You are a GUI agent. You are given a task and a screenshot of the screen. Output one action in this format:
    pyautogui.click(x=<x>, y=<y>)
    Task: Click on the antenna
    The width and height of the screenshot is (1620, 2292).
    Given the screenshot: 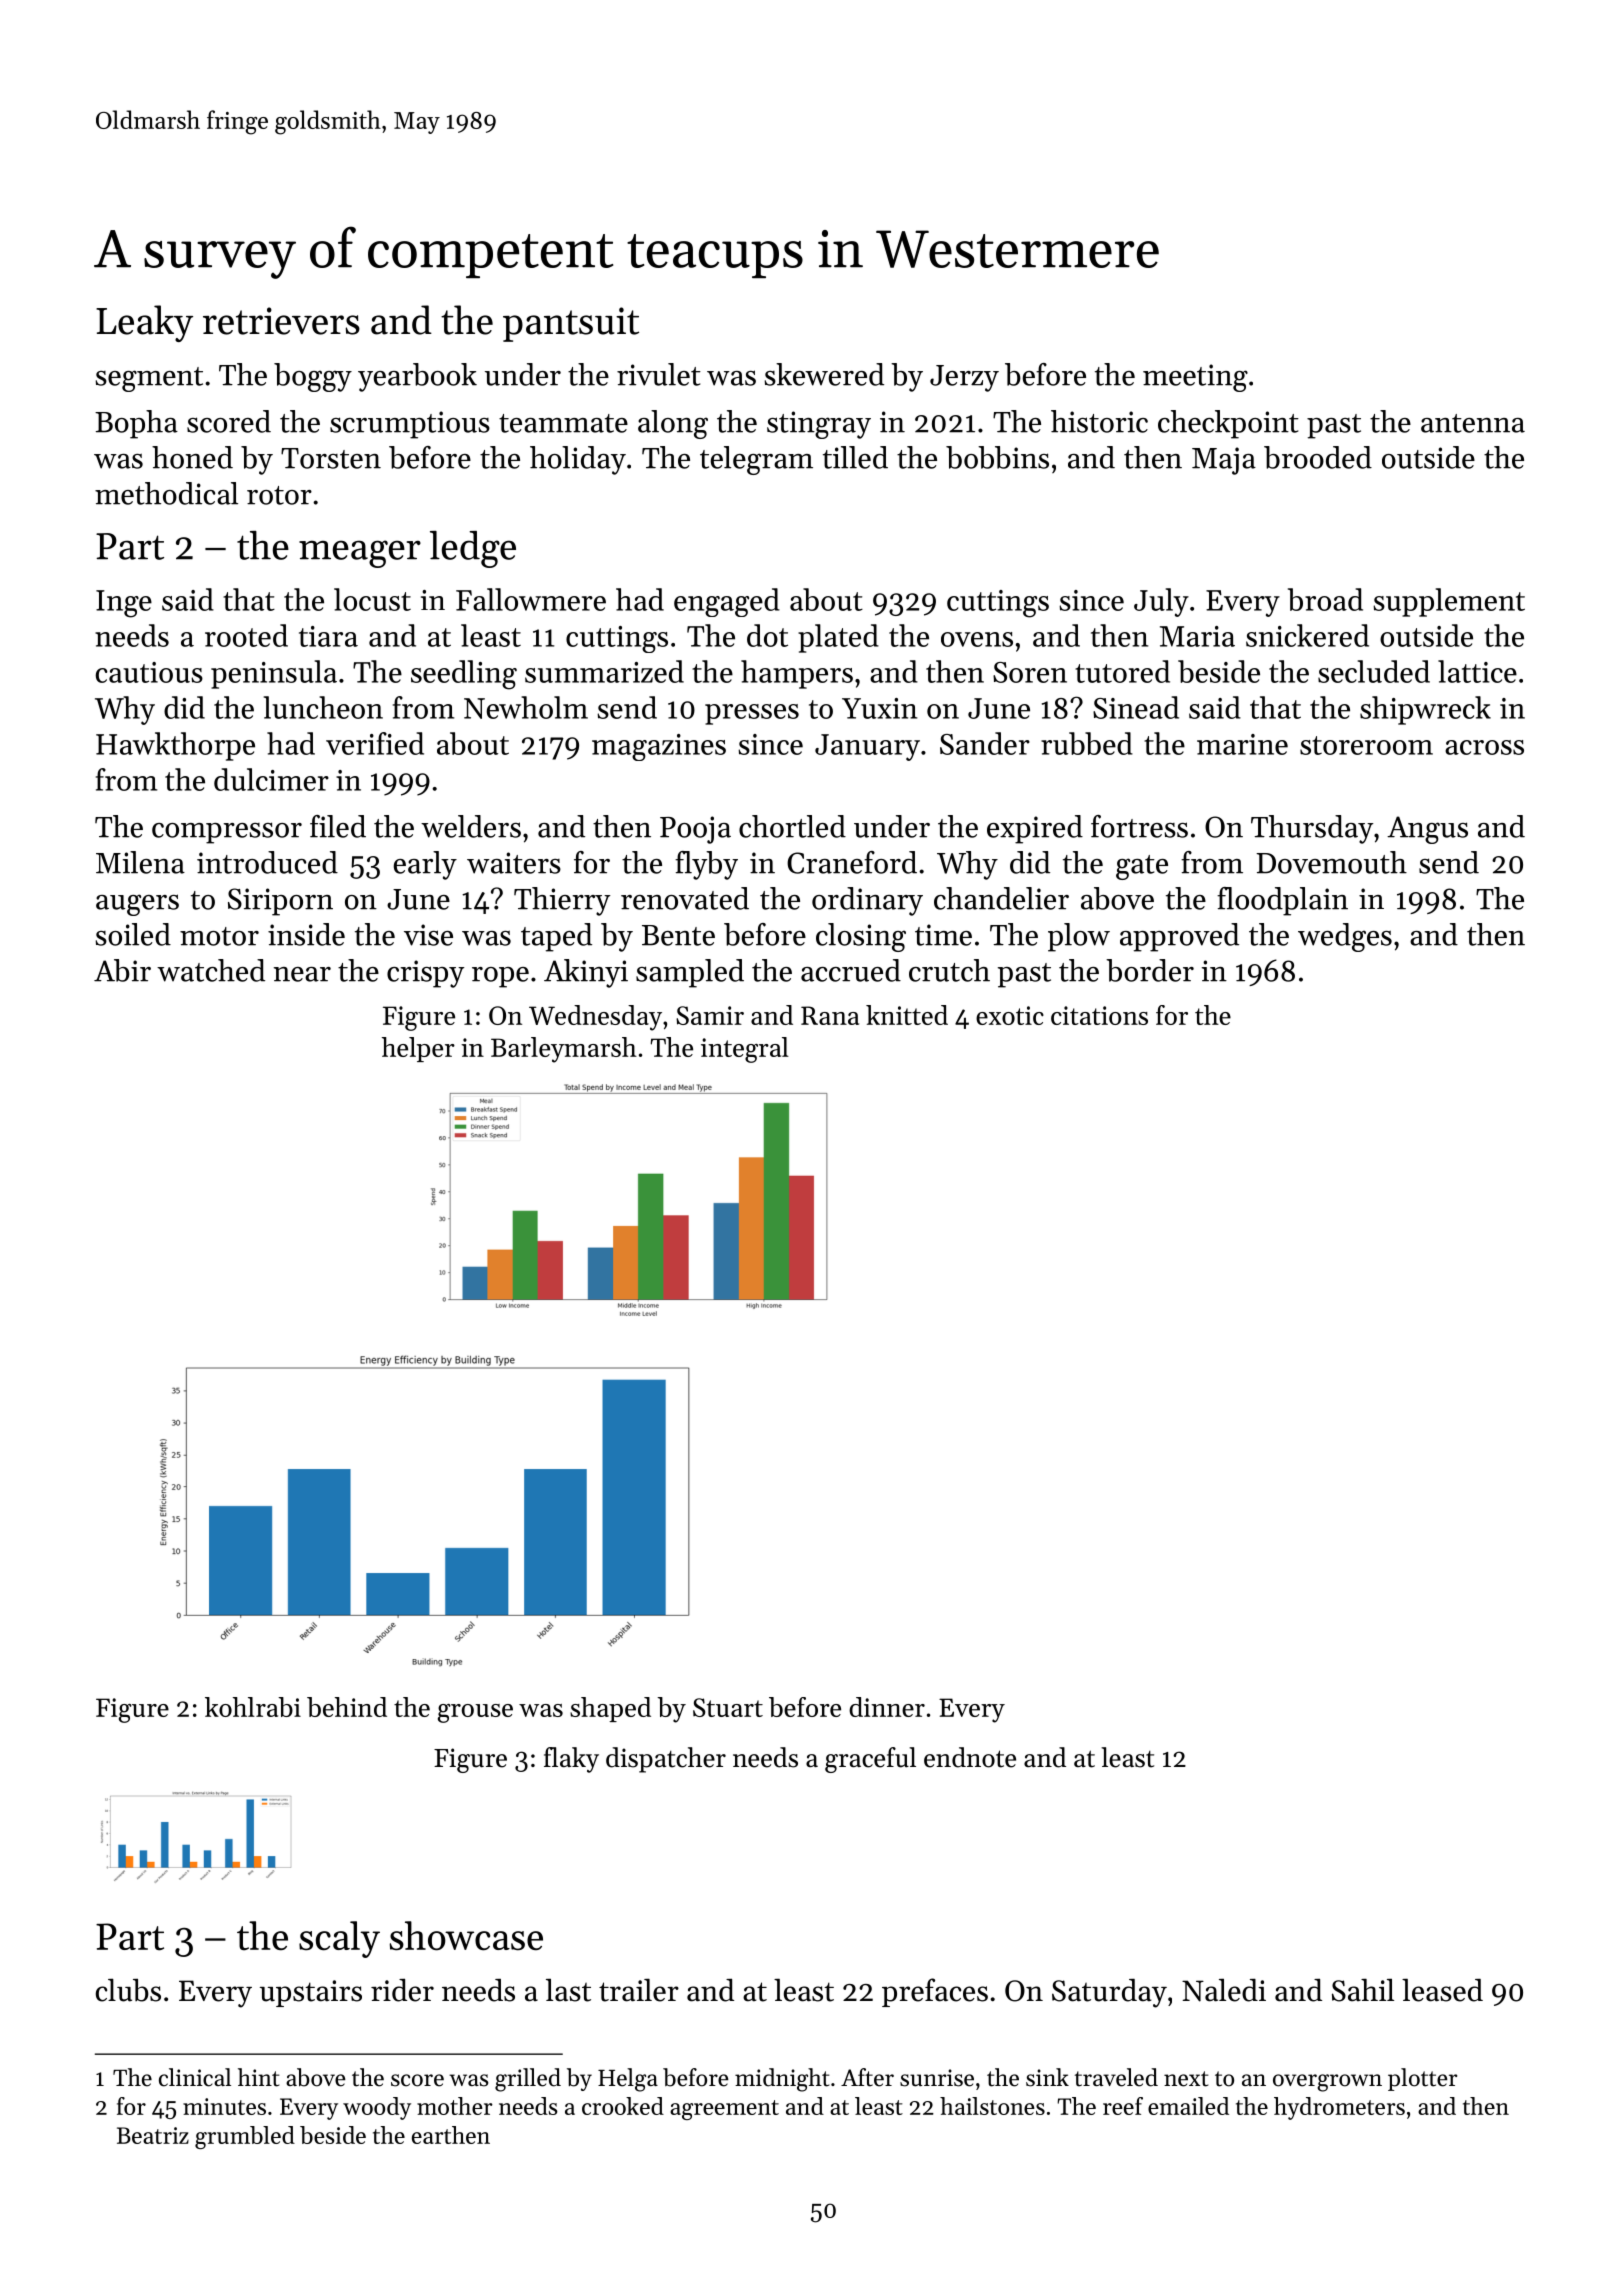 What is the action you would take?
    pyautogui.click(x=1473, y=423)
